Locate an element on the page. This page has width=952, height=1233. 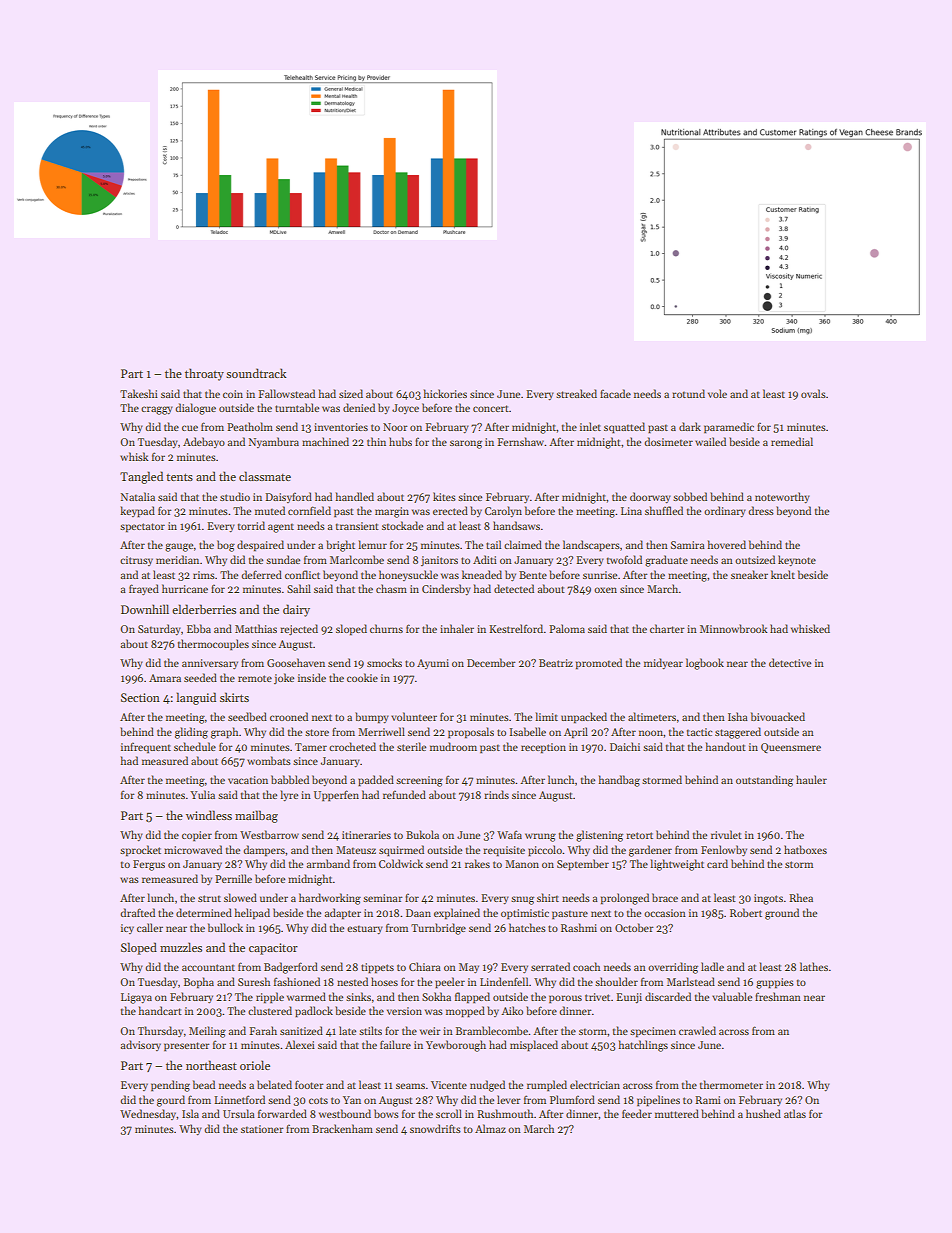
infrequent is located at coordinates (146, 747).
